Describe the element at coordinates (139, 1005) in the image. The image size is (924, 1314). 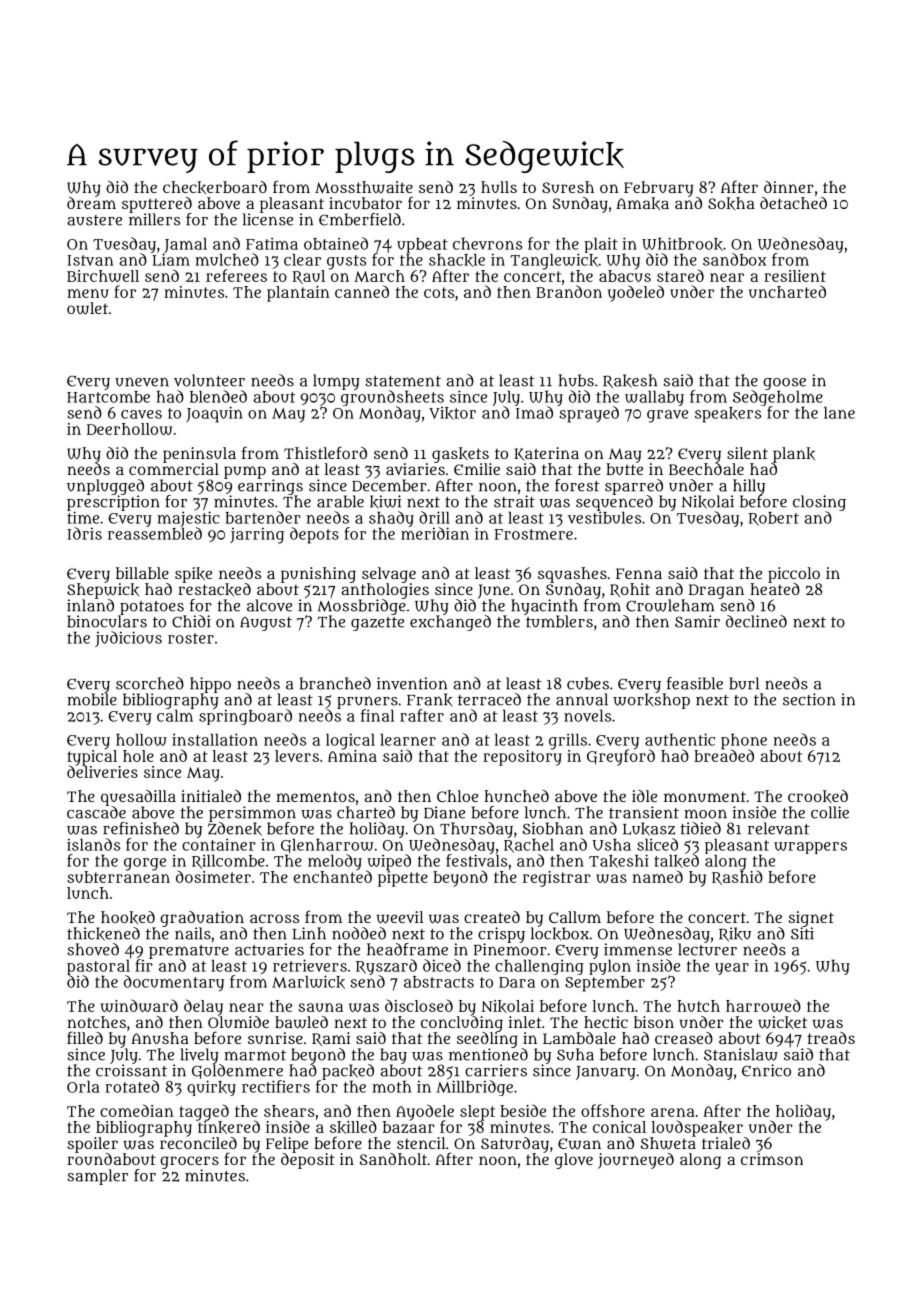
I see `windward` at that location.
